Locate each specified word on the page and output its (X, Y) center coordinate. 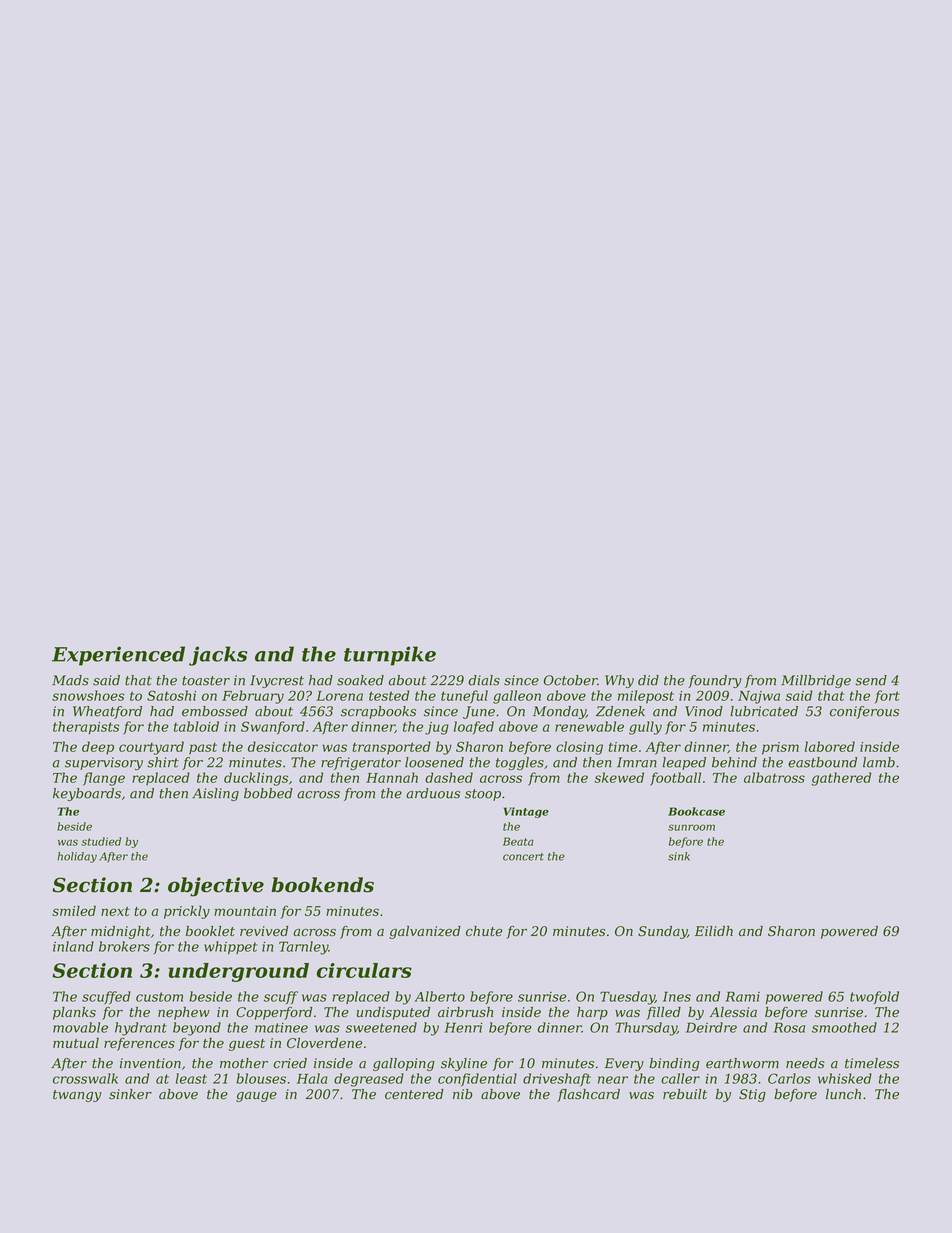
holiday (77, 857)
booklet (210, 931)
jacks (218, 656)
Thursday (646, 1029)
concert (523, 857)
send (871, 680)
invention (150, 1063)
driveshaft (557, 1080)
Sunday (662, 932)
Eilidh (714, 931)
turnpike (390, 656)
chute (484, 931)
